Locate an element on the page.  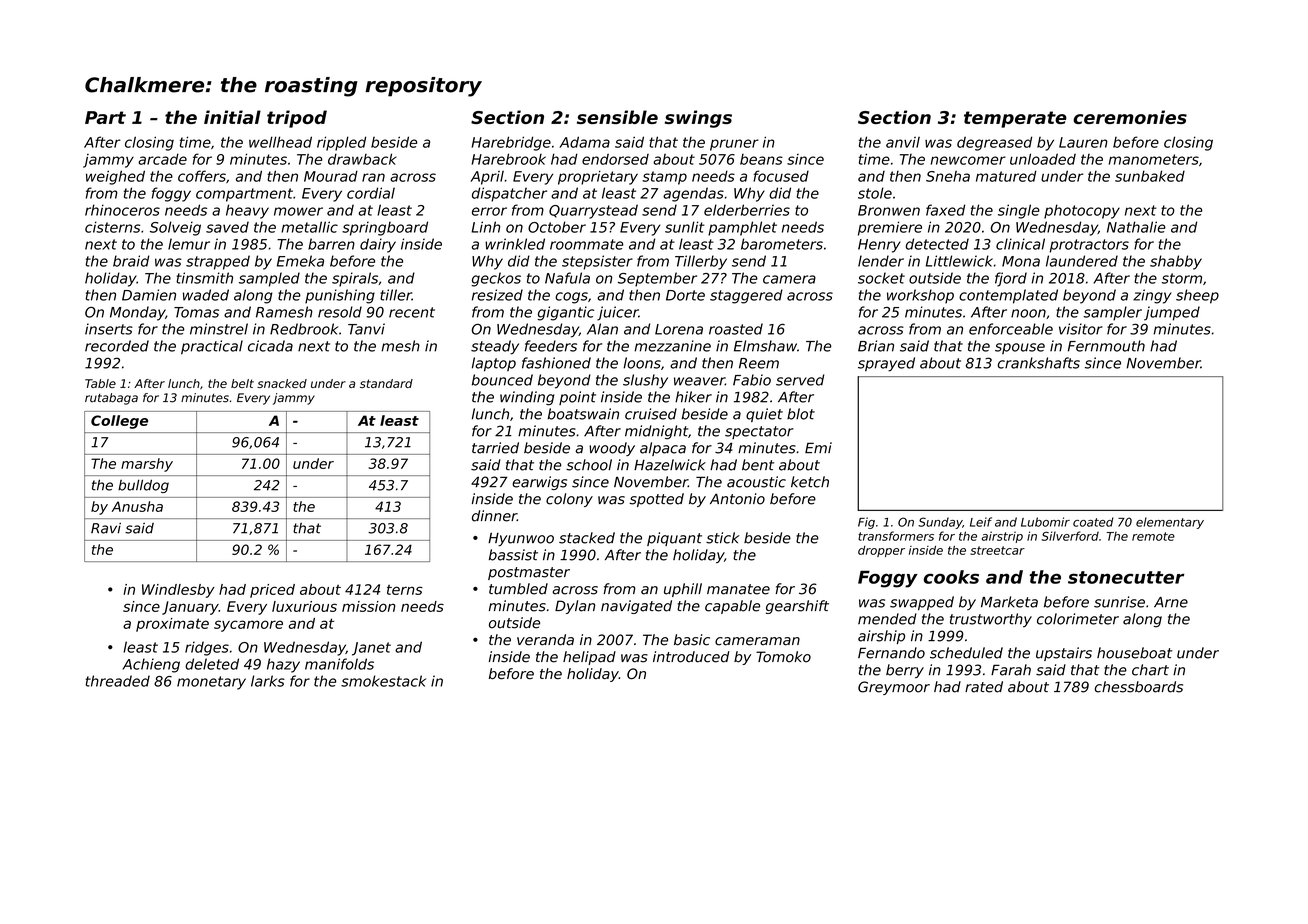
marshy is located at coordinates (147, 465).
